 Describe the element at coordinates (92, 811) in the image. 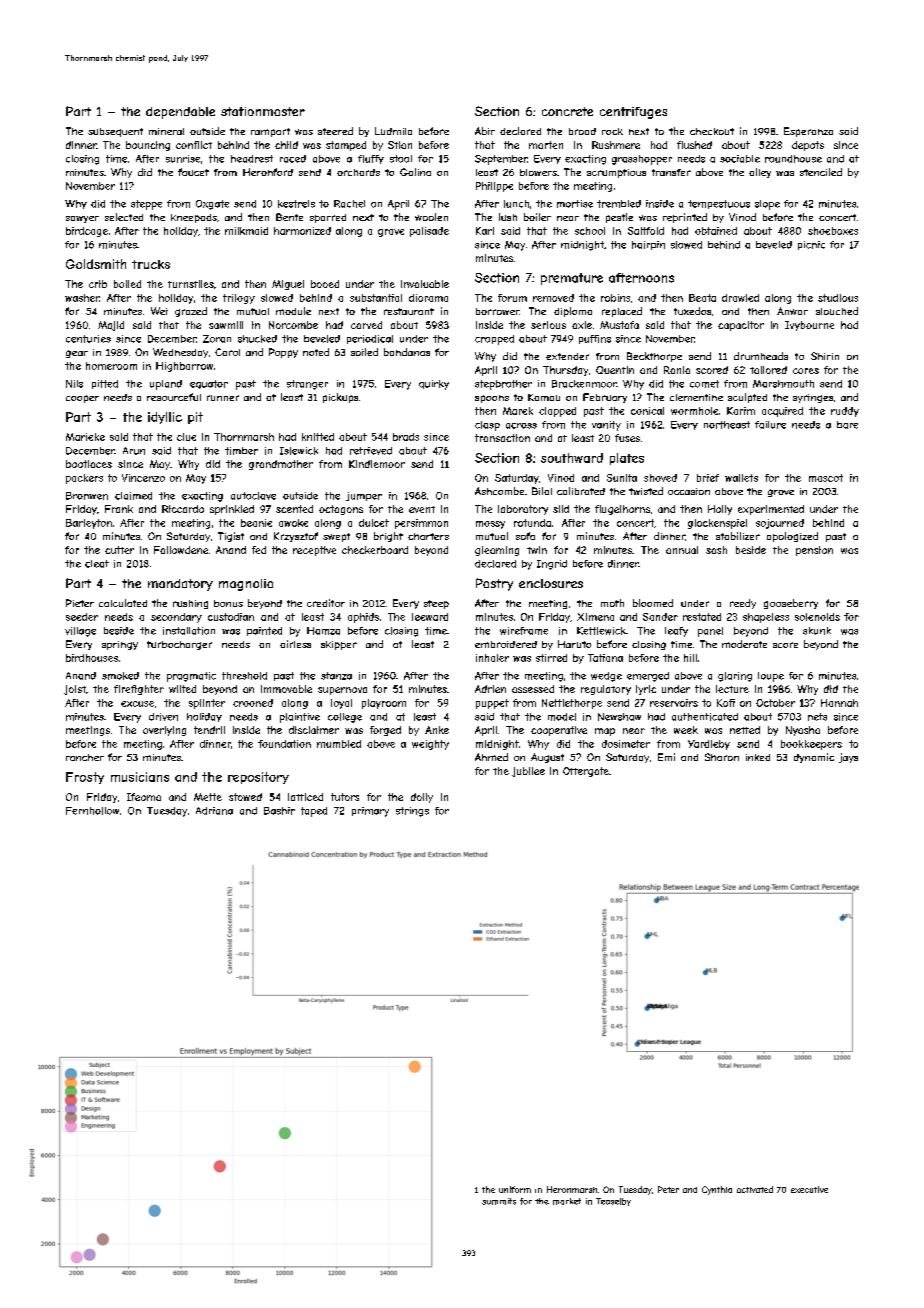

I see `Fernhollow` at that location.
